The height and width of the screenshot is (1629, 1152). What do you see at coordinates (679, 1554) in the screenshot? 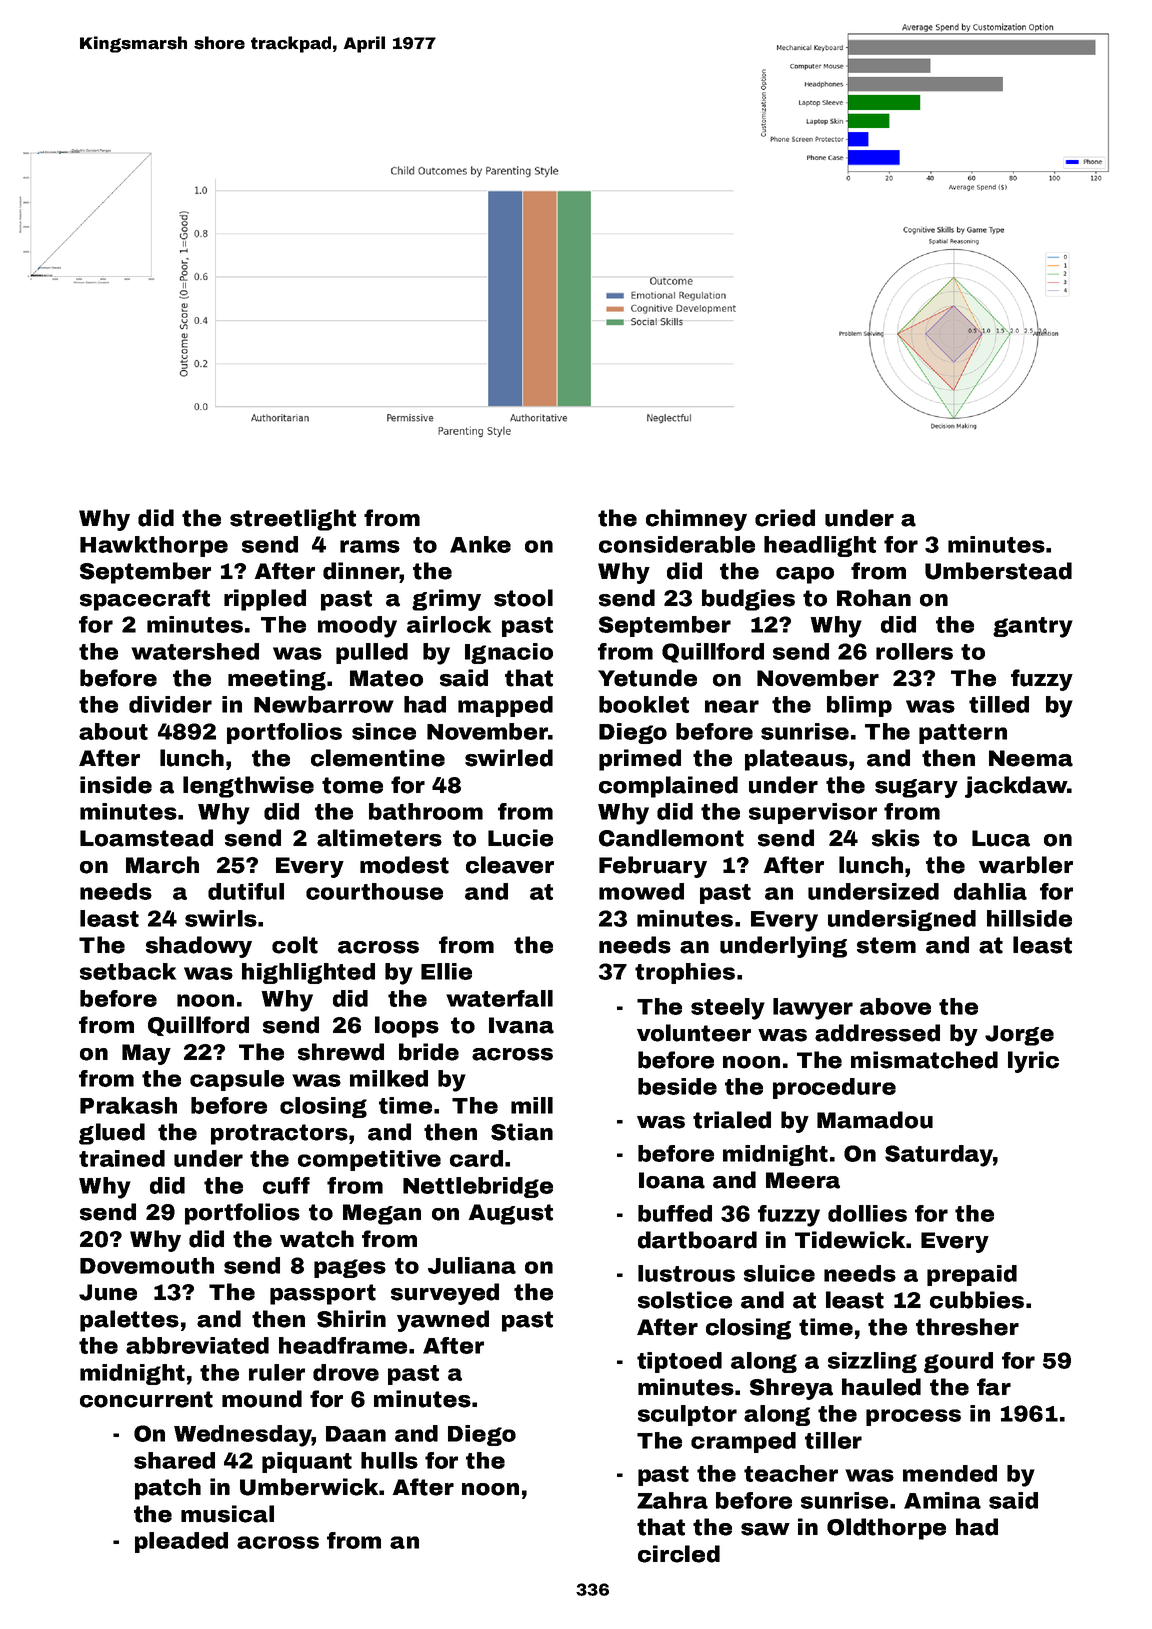
I see `circled` at bounding box center [679, 1554].
